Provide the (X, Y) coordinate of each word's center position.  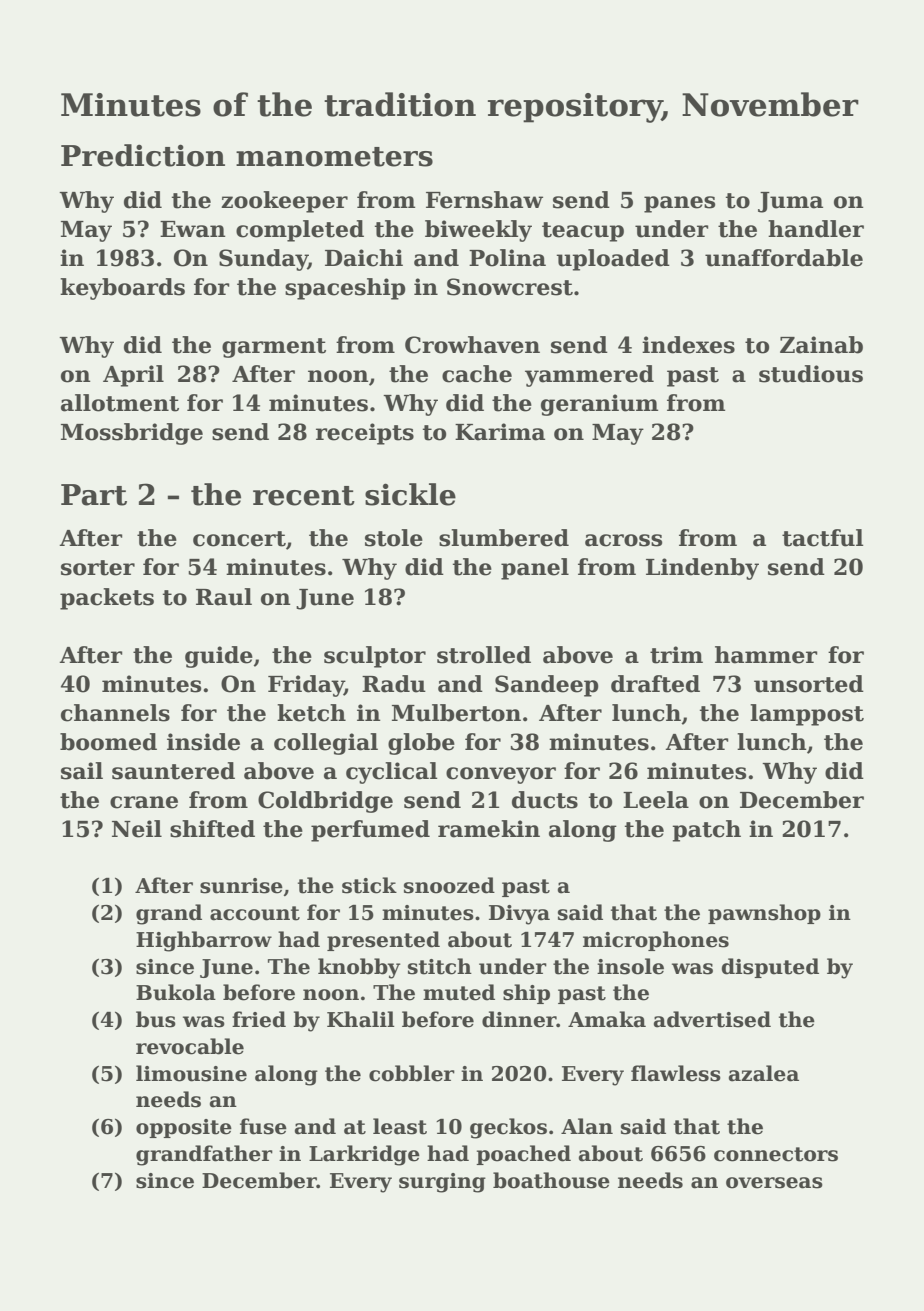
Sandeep (547, 686)
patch (706, 831)
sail (82, 771)
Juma (790, 202)
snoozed (449, 885)
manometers (334, 157)
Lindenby (702, 569)
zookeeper (284, 202)
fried (259, 1019)
